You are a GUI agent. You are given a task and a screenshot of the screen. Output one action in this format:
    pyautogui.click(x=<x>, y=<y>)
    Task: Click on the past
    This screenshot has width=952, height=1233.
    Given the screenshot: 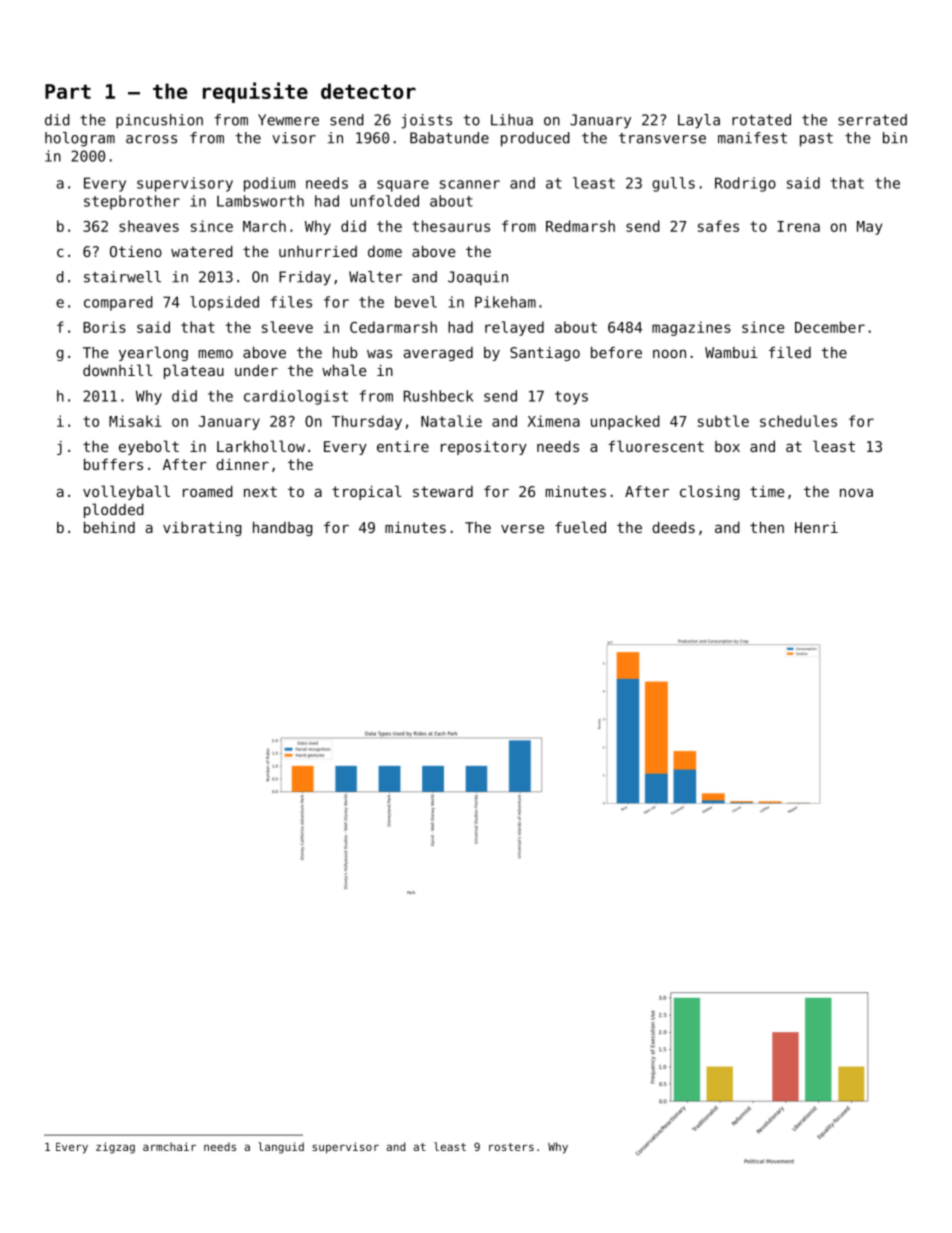 What is the action you would take?
    pyautogui.click(x=816, y=140)
